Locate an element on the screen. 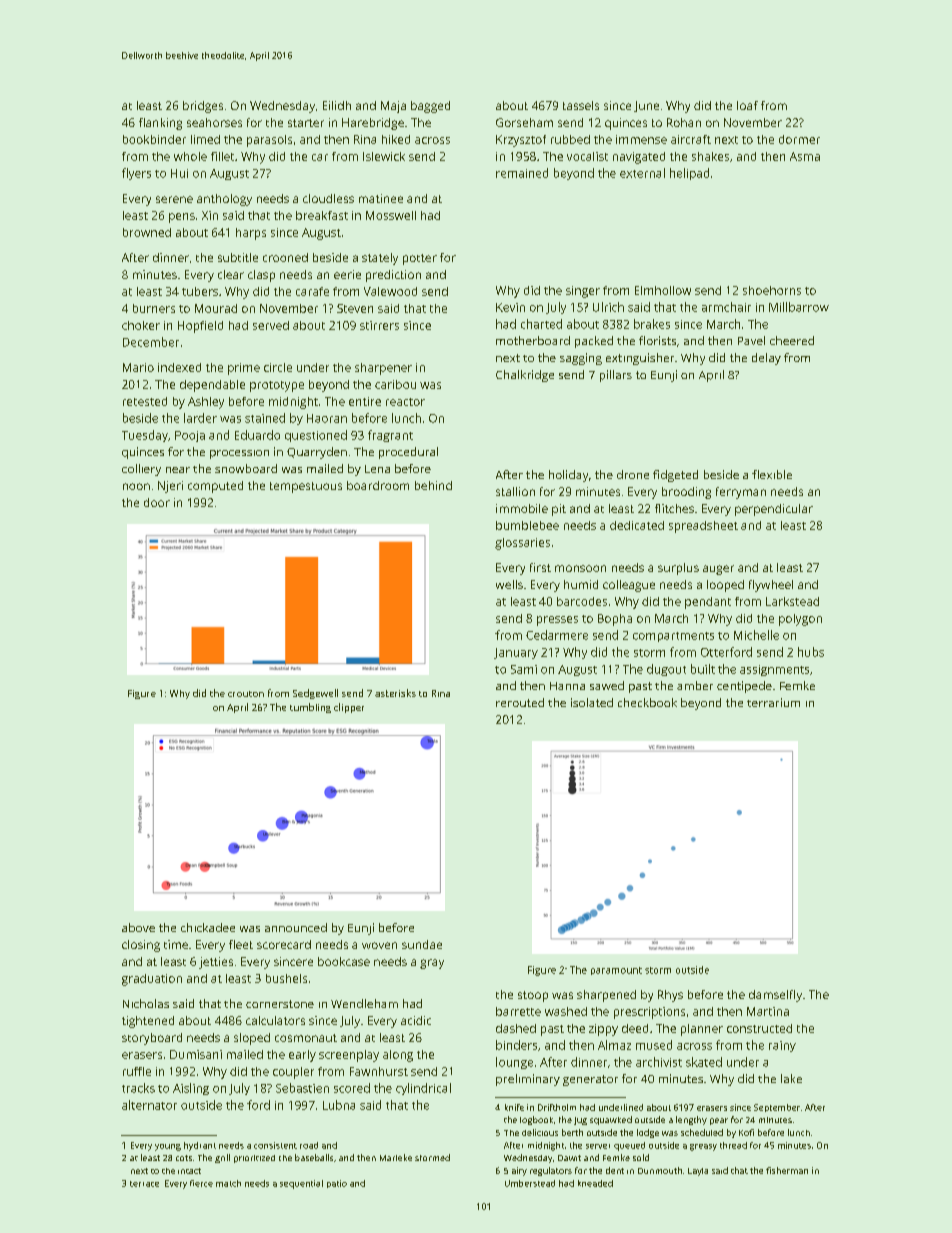 The height and width of the screenshot is (1233, 952). browned is located at coordinates (147, 232).
